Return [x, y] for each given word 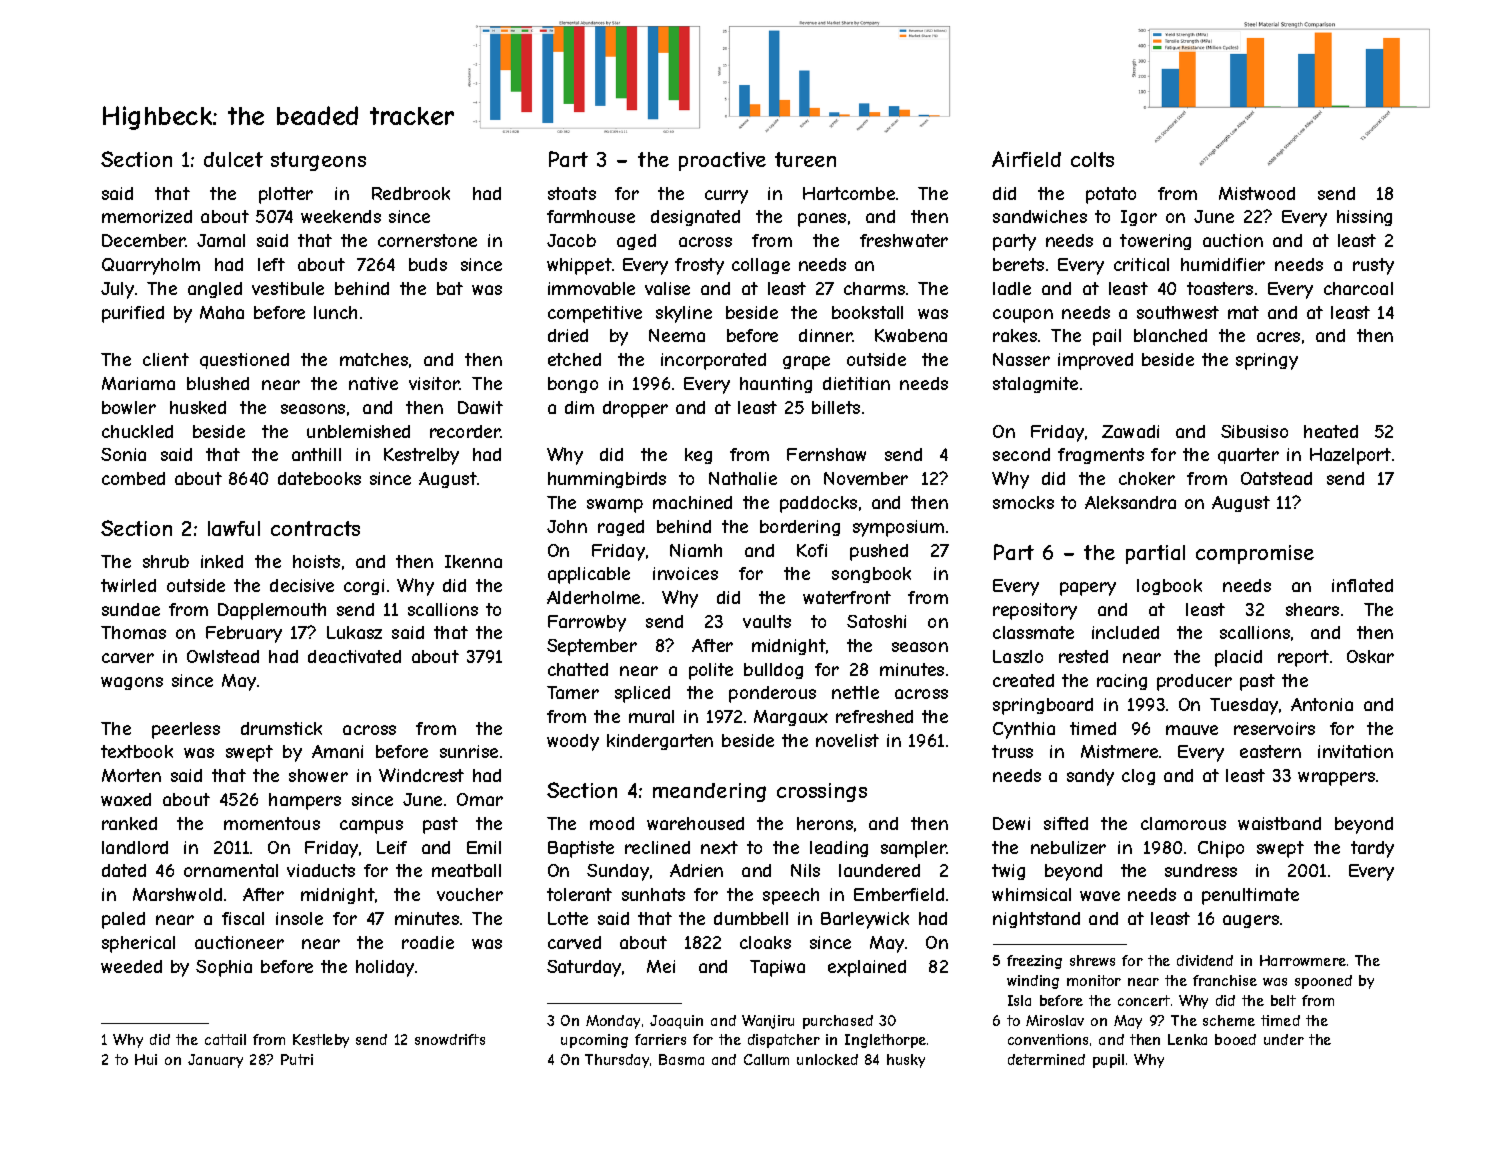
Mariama [138, 383]
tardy [1372, 849]
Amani [337, 751]
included [1125, 632]
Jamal [221, 240]
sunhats [653, 894]
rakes [1015, 335]
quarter [1248, 456]
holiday [385, 968]
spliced [642, 694]
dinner [826, 335]
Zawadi [1130, 431]
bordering [800, 528]
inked [222, 561]
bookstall [867, 312]
